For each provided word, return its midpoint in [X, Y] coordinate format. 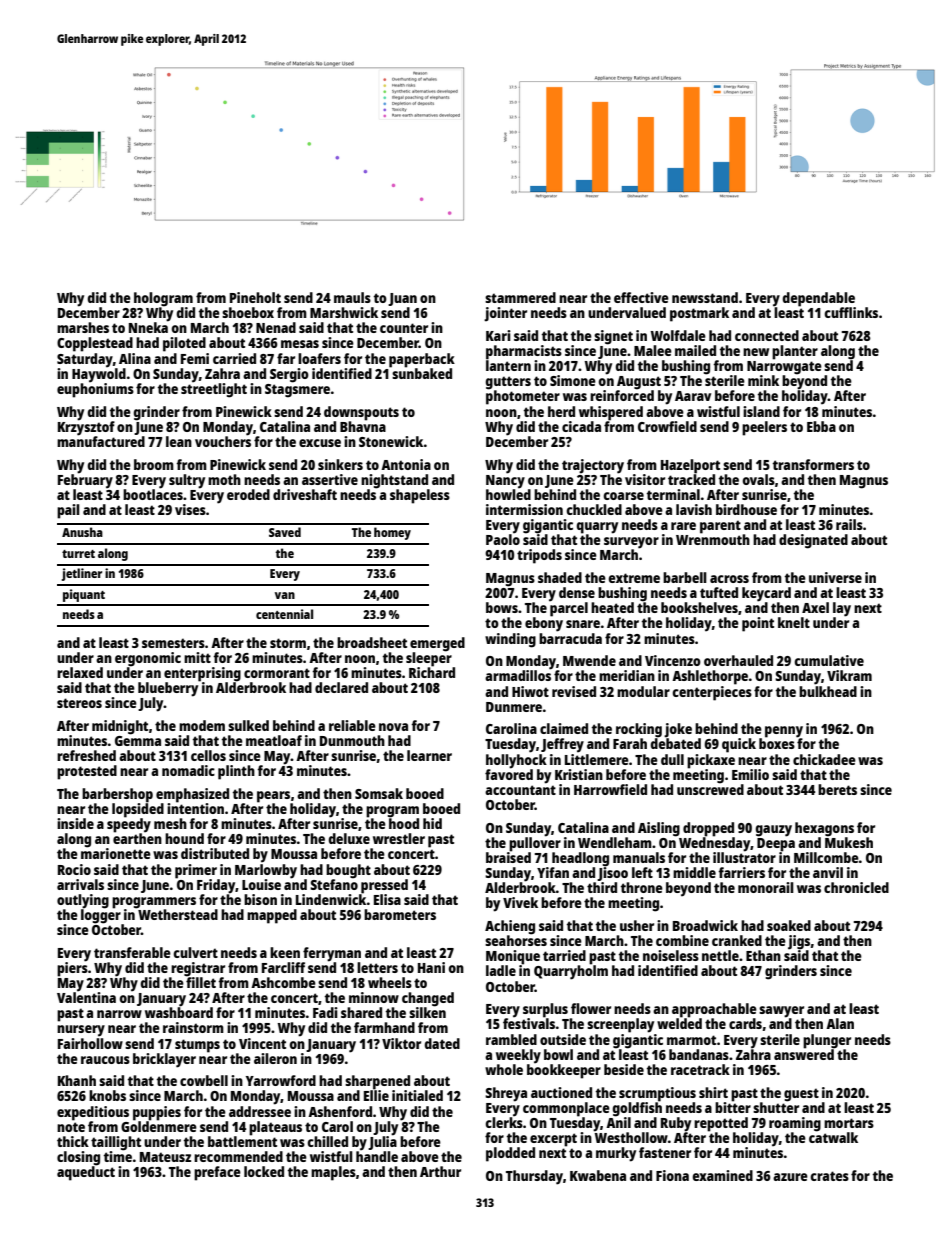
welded [679, 1023]
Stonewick [391, 441]
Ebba [821, 426]
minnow [374, 997]
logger [101, 916]
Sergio [289, 375]
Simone [573, 380]
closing [78, 1158]
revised [574, 691]
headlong [580, 859]
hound [184, 838]
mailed [695, 350]
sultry [187, 481]
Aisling [659, 829]
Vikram [849, 675]
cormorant [277, 673]
